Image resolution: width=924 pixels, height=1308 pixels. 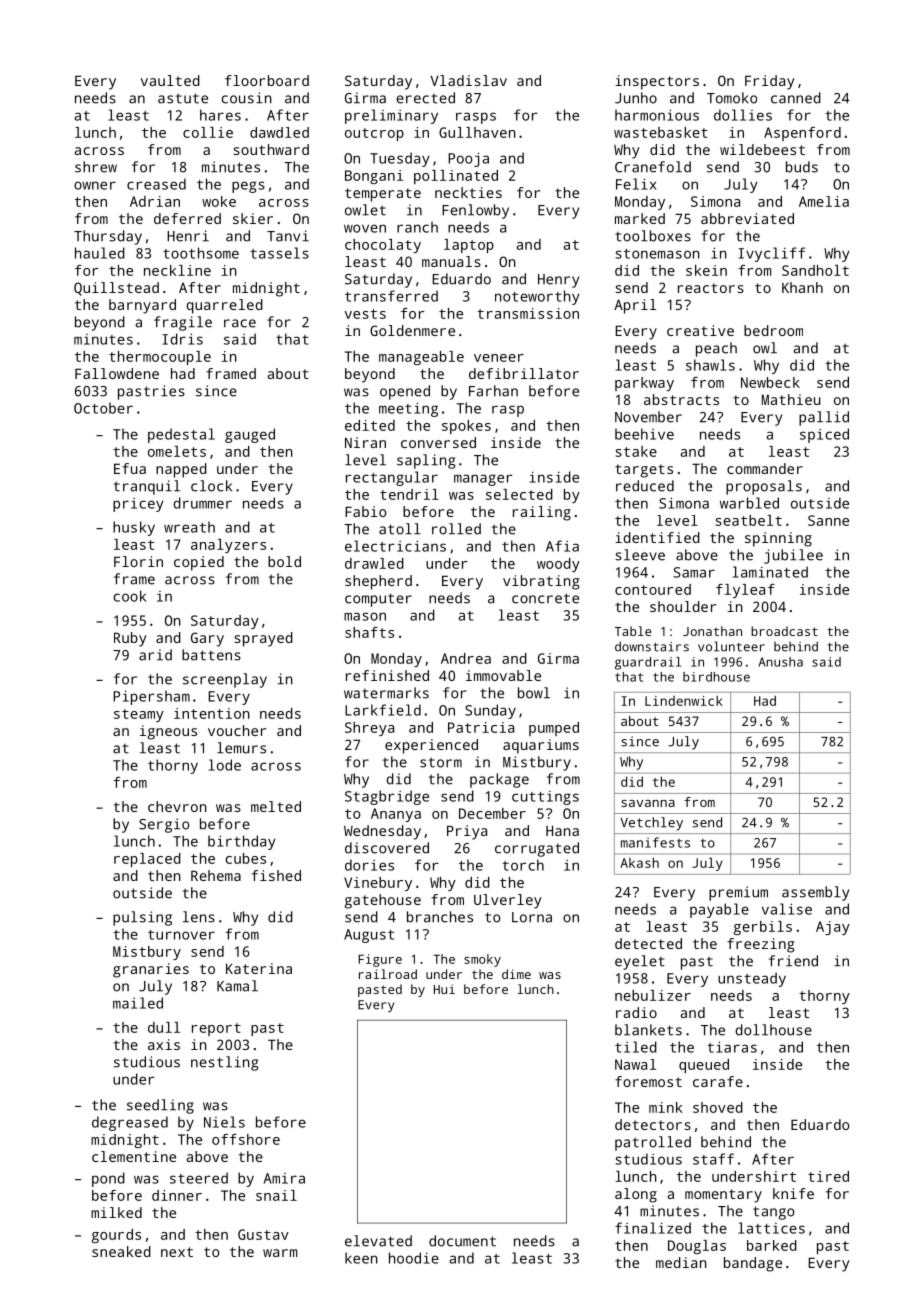 I want to click on electricians, so click(x=395, y=546).
